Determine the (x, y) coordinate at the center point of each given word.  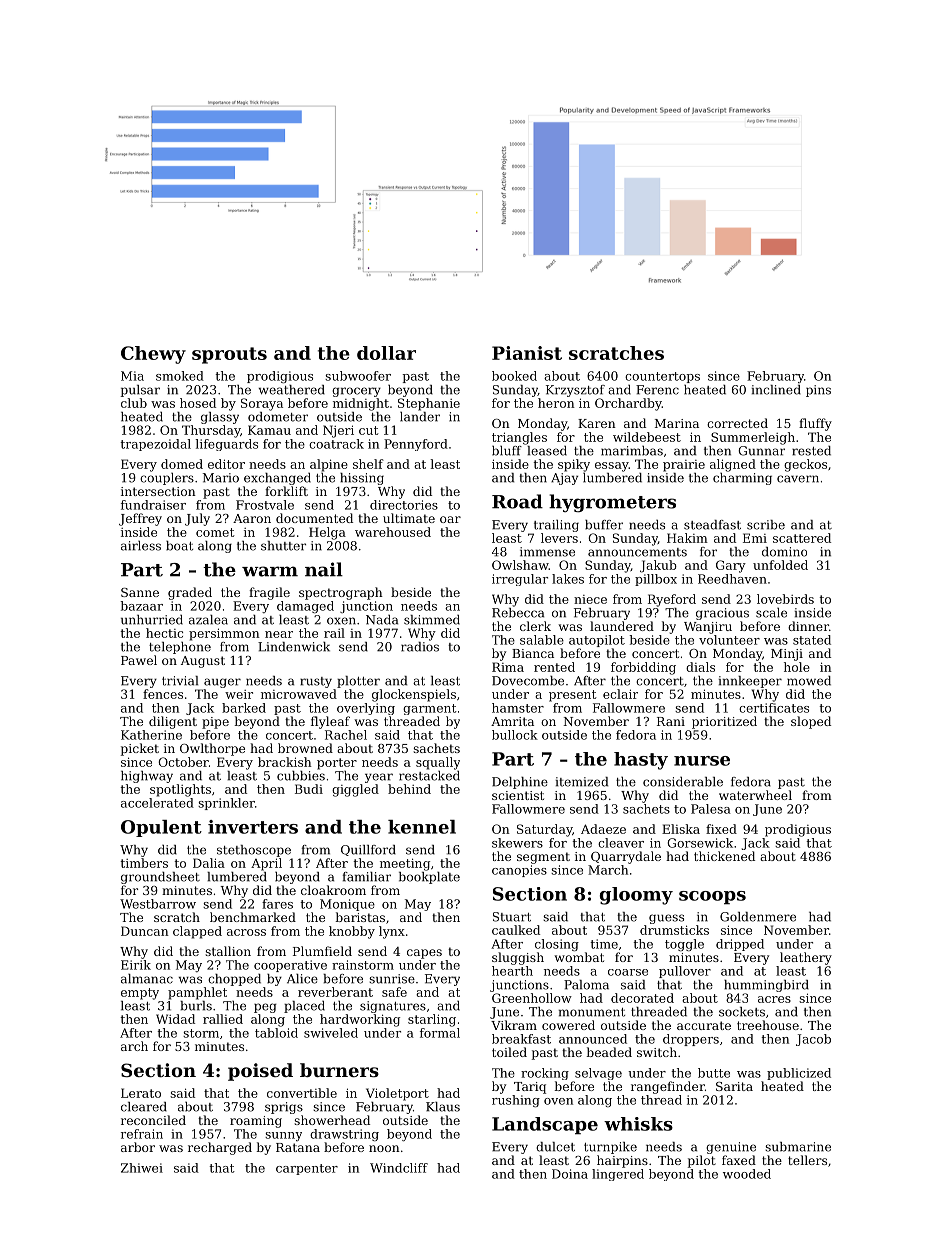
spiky (574, 465)
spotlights (180, 790)
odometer (278, 417)
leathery (806, 958)
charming (742, 479)
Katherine (151, 735)
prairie (684, 466)
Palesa (711, 809)
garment (430, 709)
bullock (515, 735)
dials (700, 667)
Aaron (252, 518)
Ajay (564, 479)
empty (140, 994)
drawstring (344, 1135)
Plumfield (322, 951)
